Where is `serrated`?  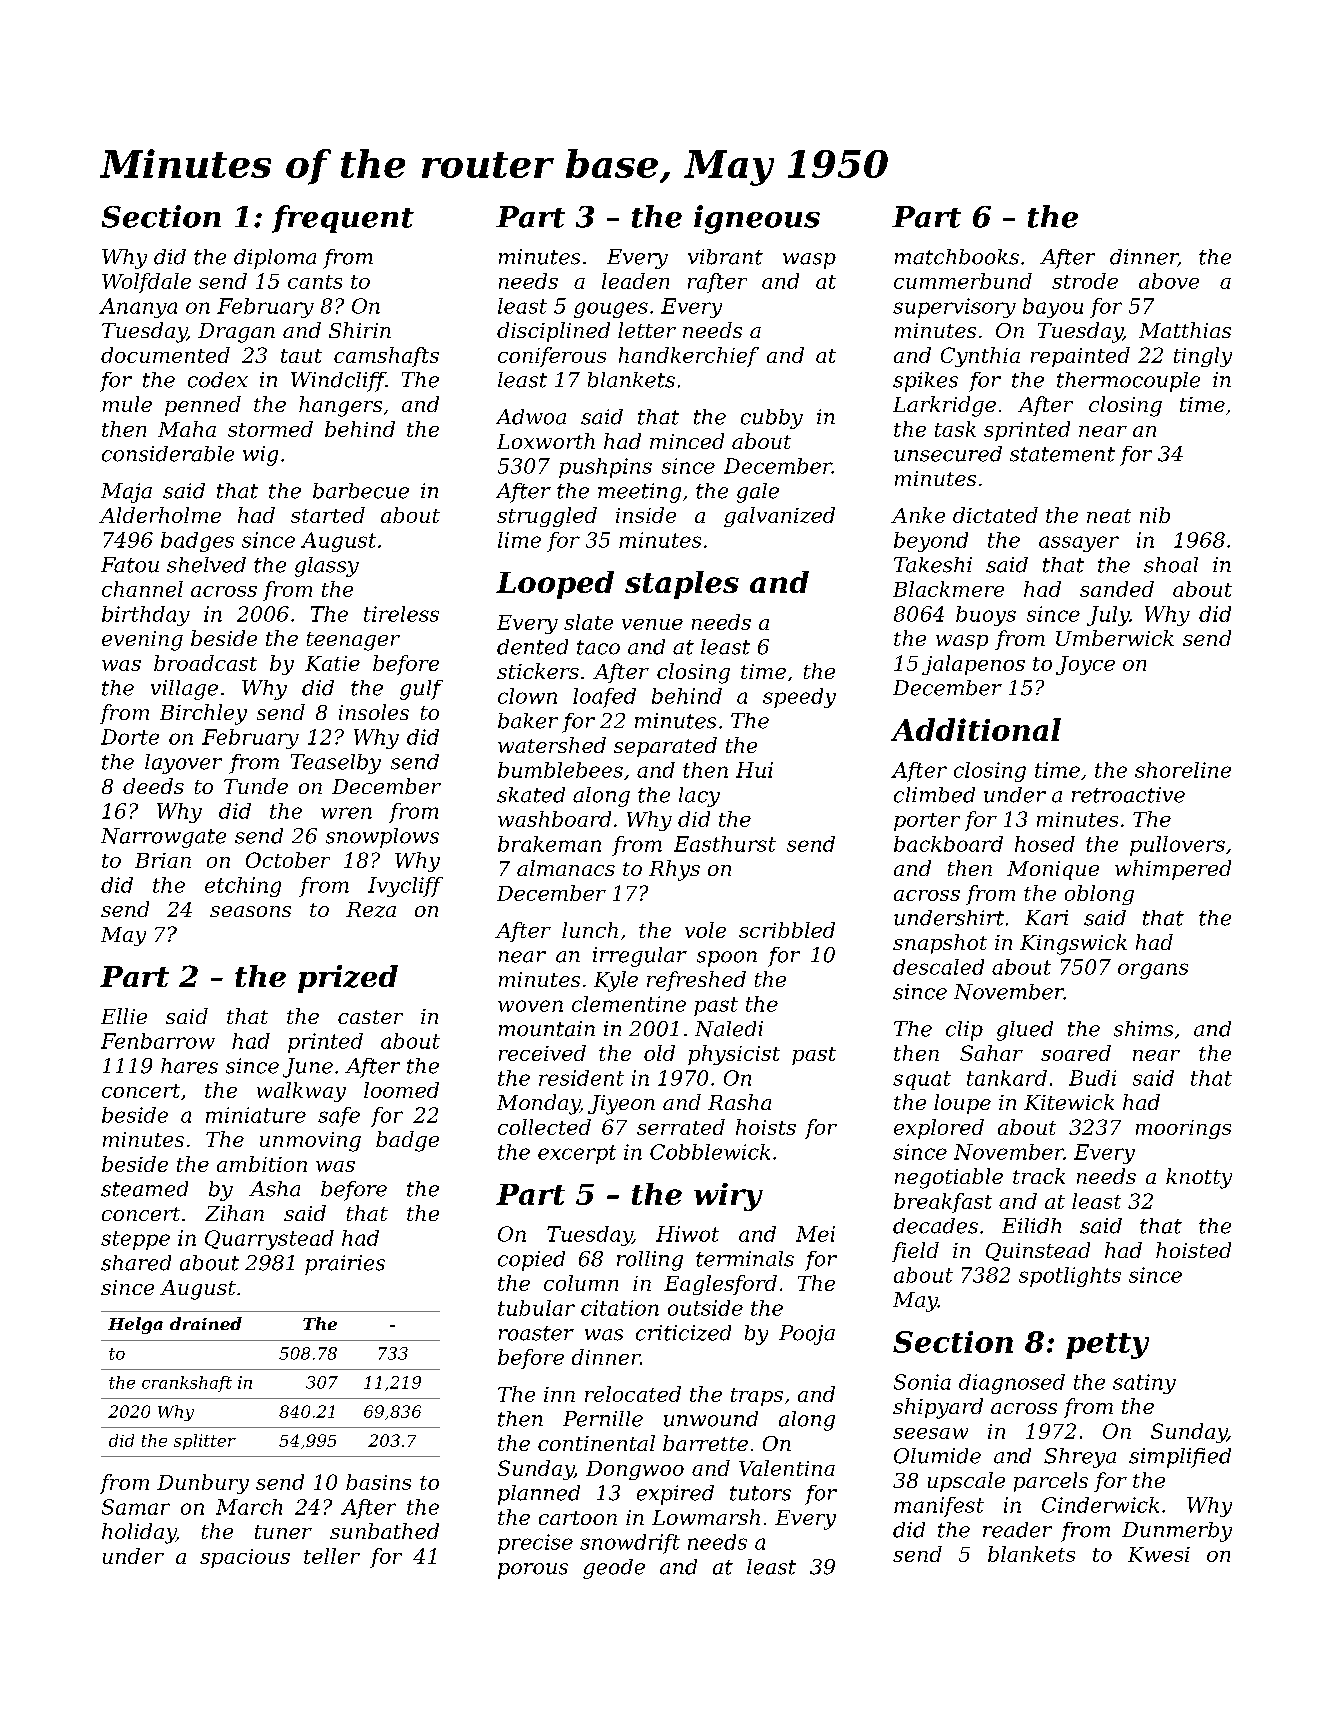
serrated is located at coordinates (681, 1127).
